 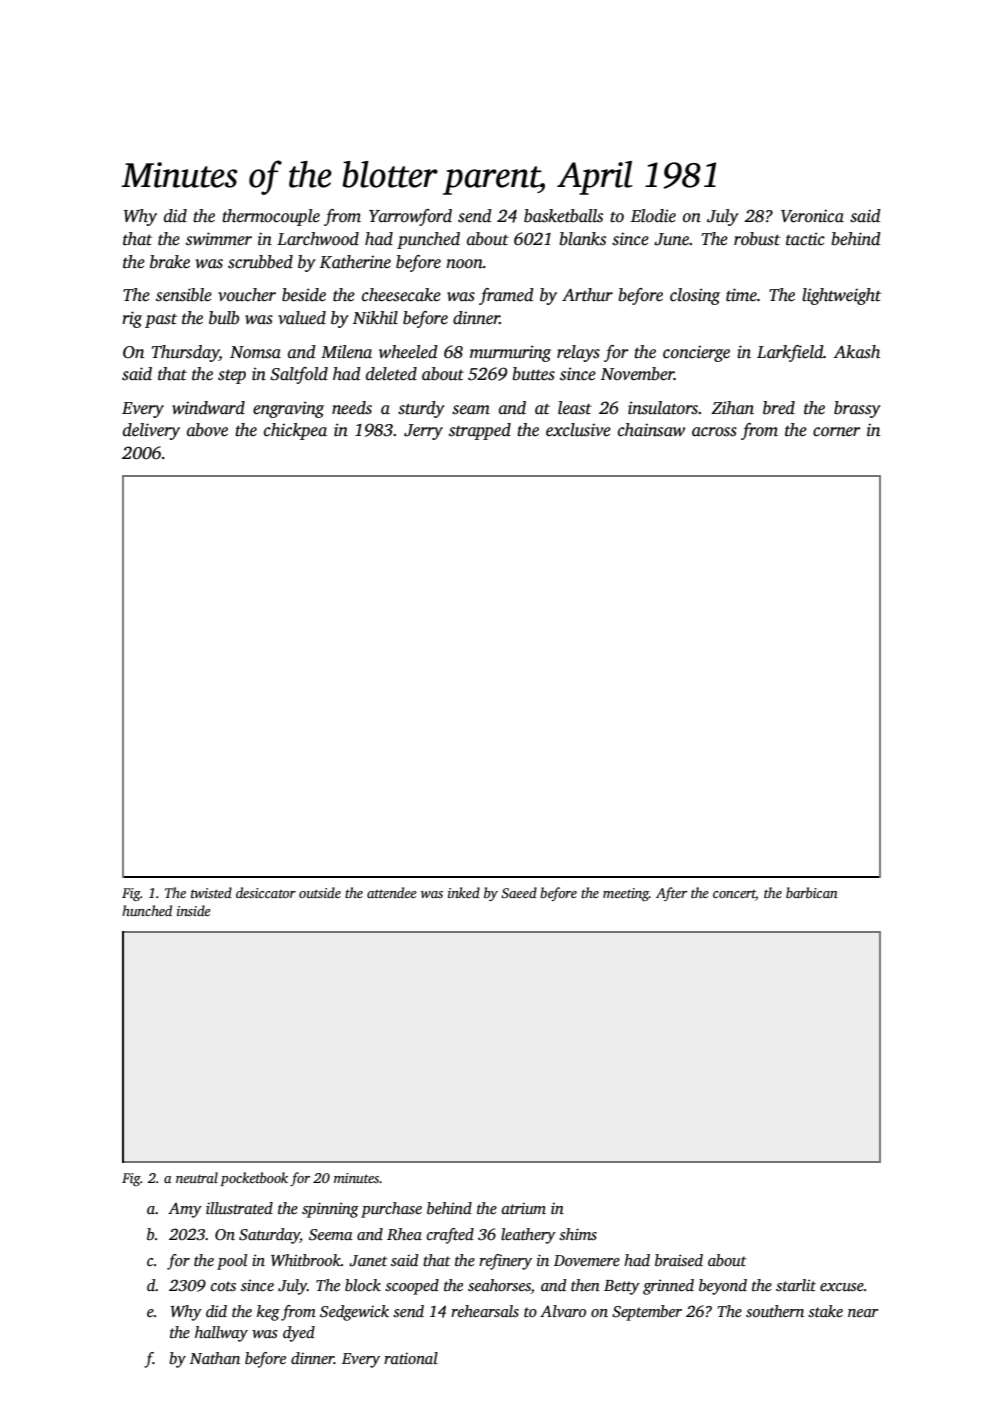 What do you see at coordinates (506, 296) in the page?
I see `framed` at bounding box center [506, 296].
